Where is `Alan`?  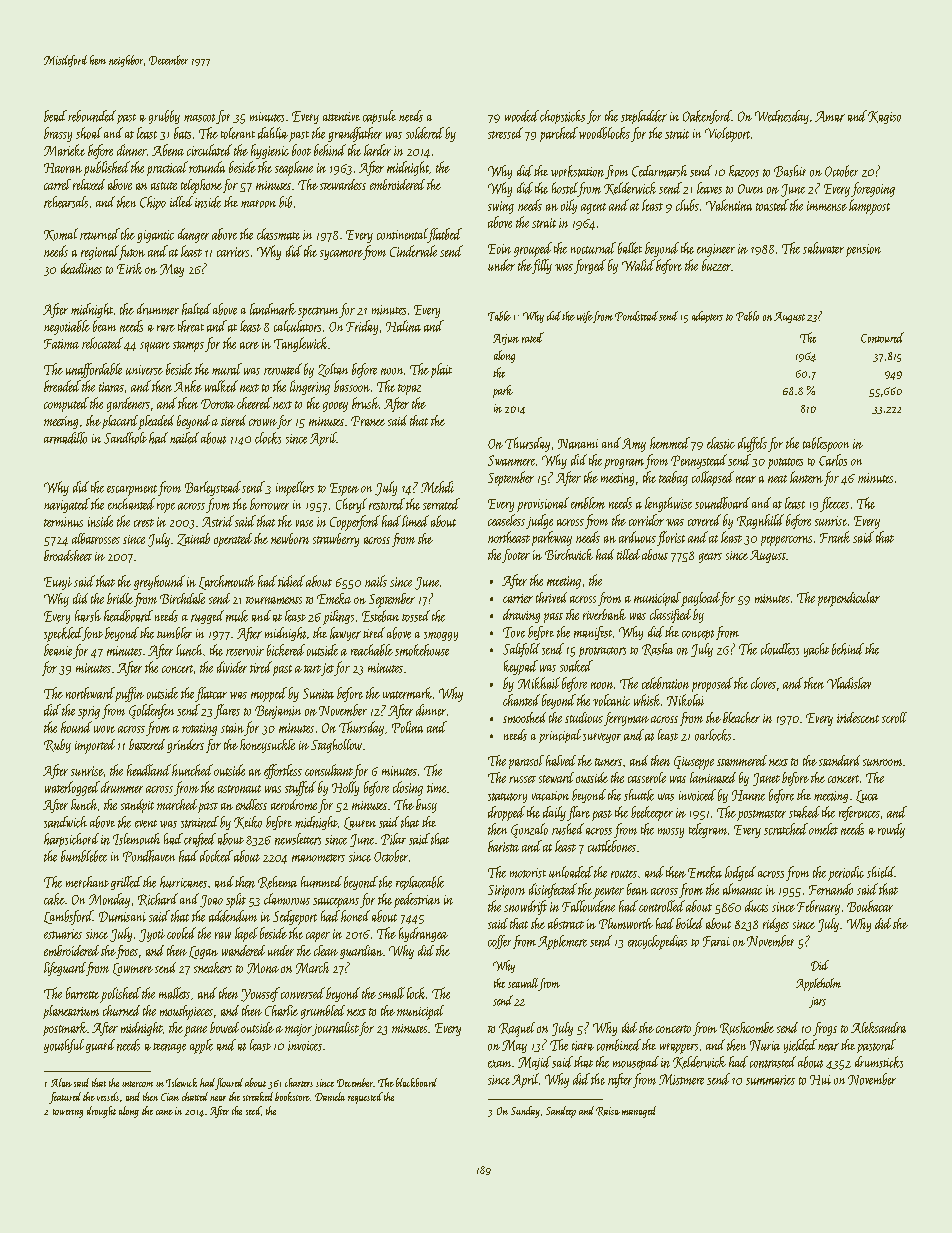 Alan is located at coordinates (61, 1082).
